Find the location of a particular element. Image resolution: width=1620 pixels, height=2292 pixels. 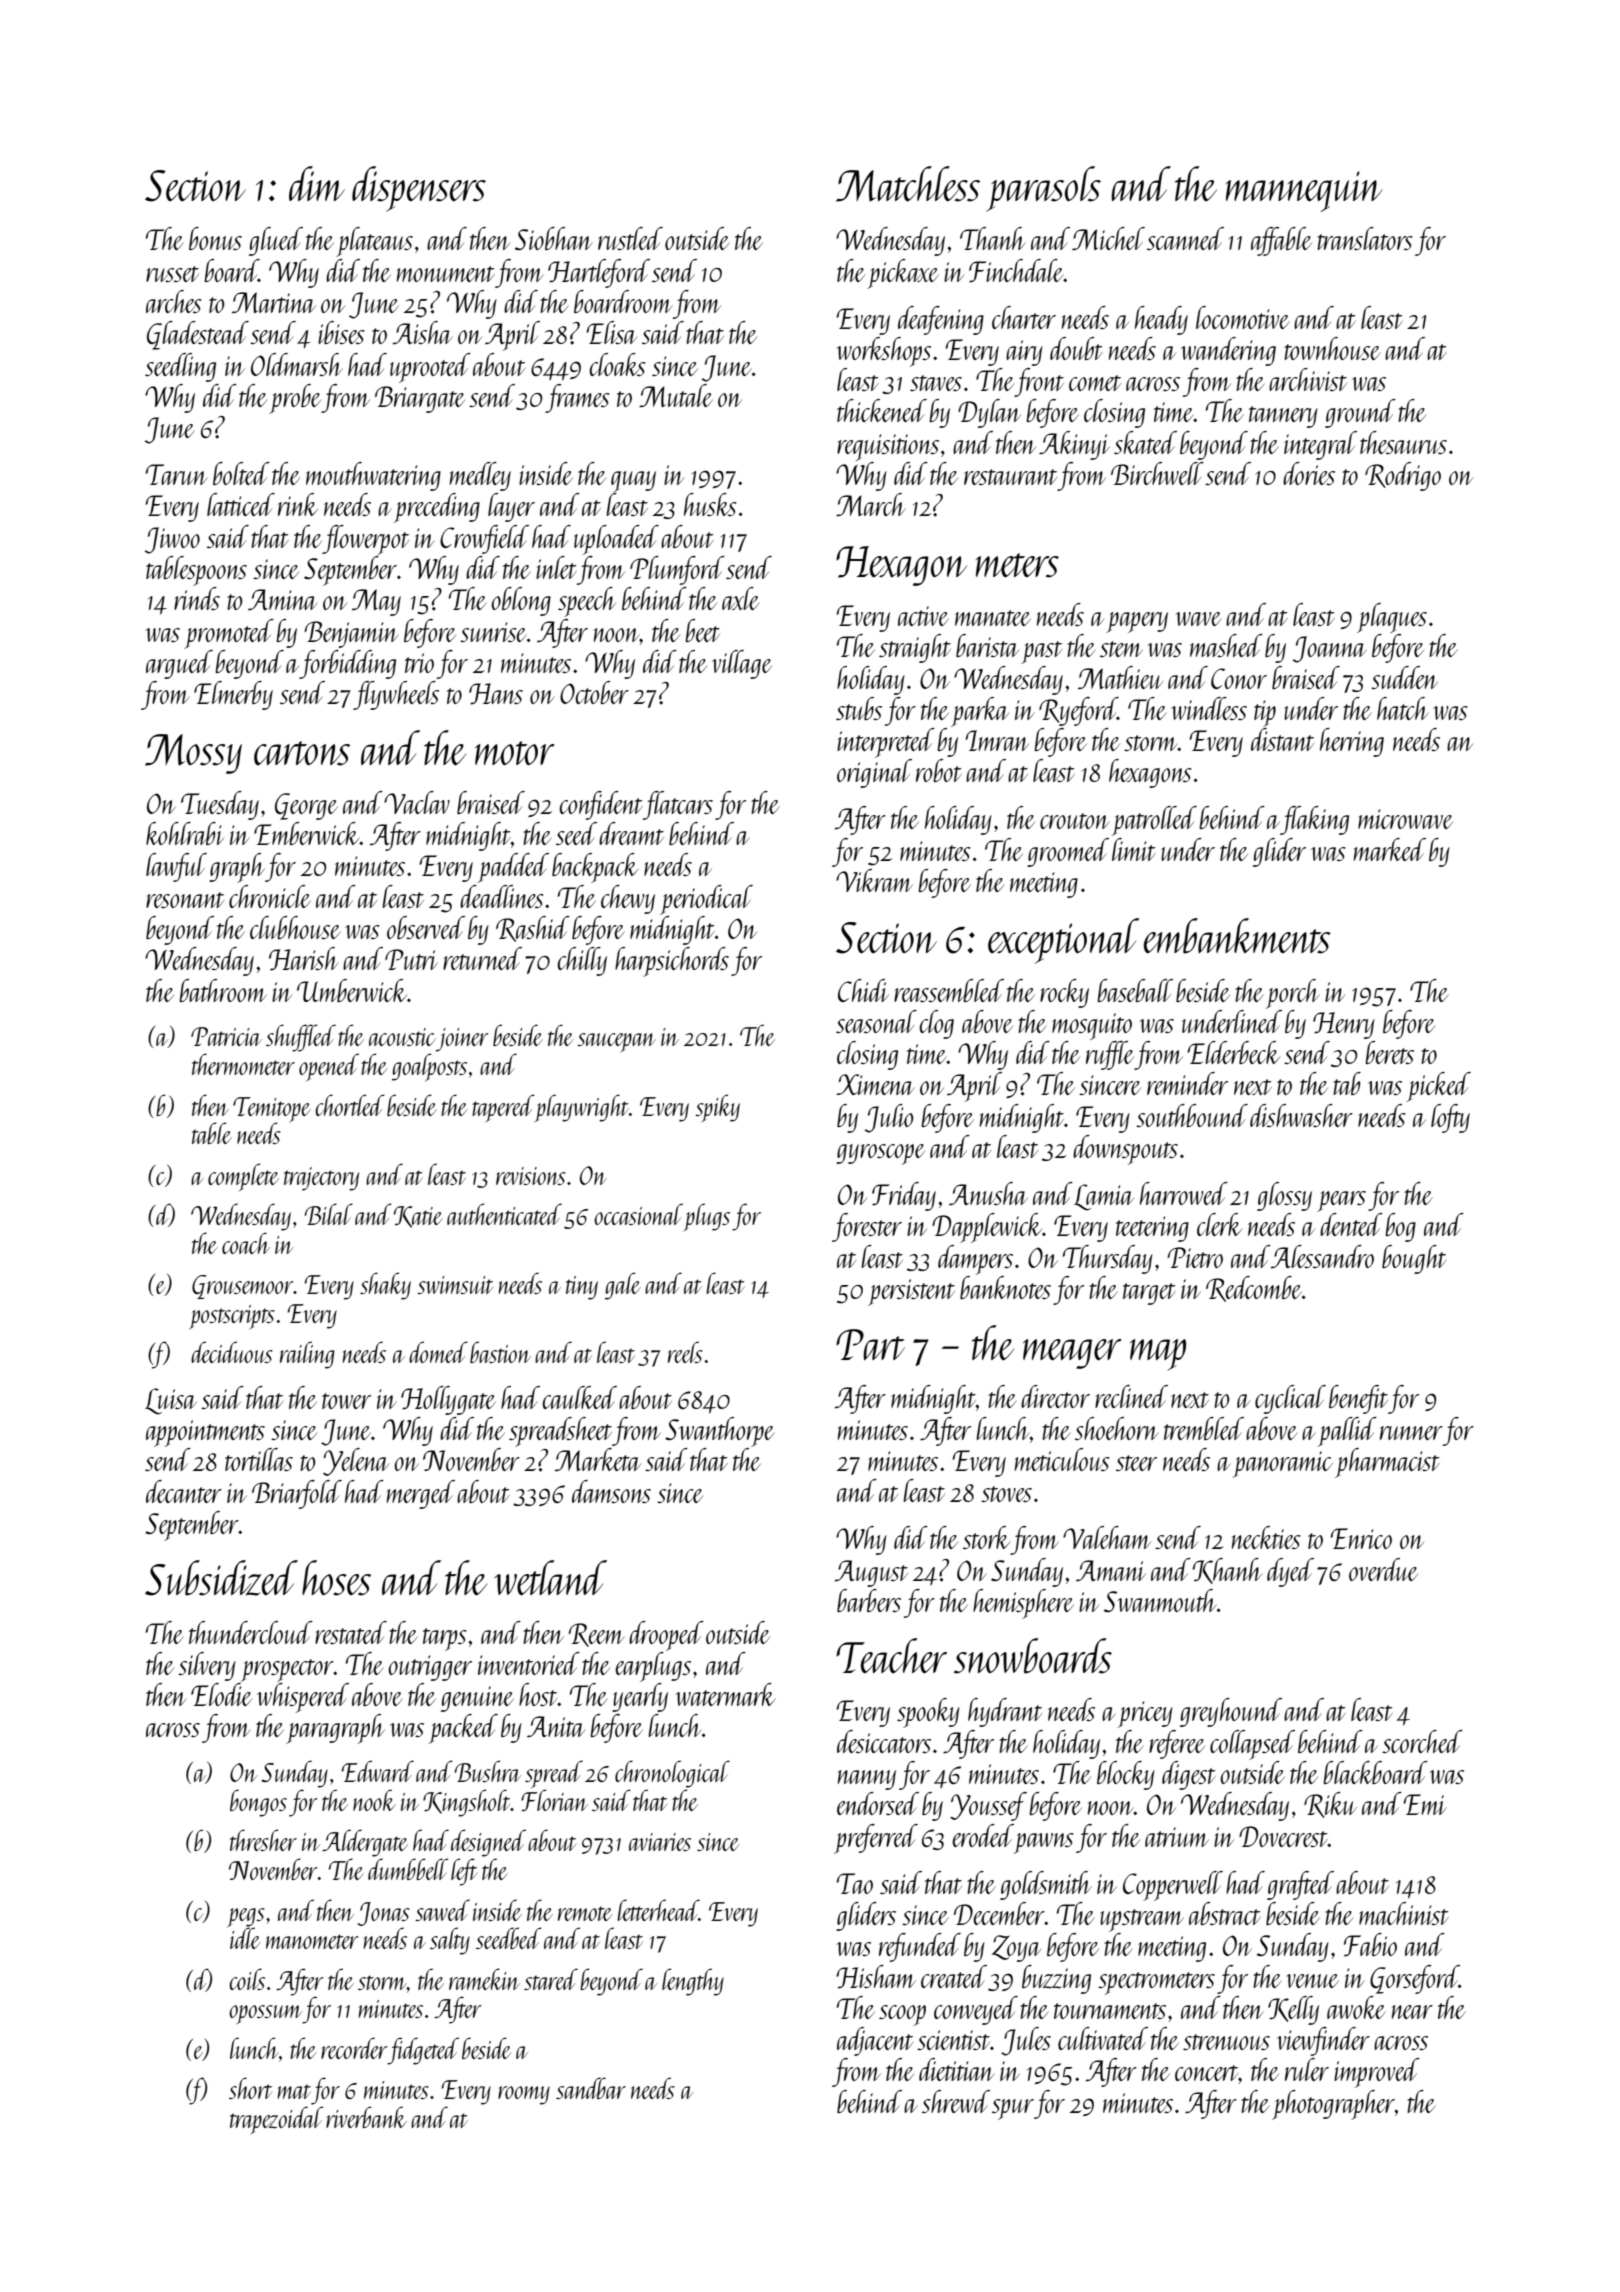

riverbank is located at coordinates (366, 2117).
